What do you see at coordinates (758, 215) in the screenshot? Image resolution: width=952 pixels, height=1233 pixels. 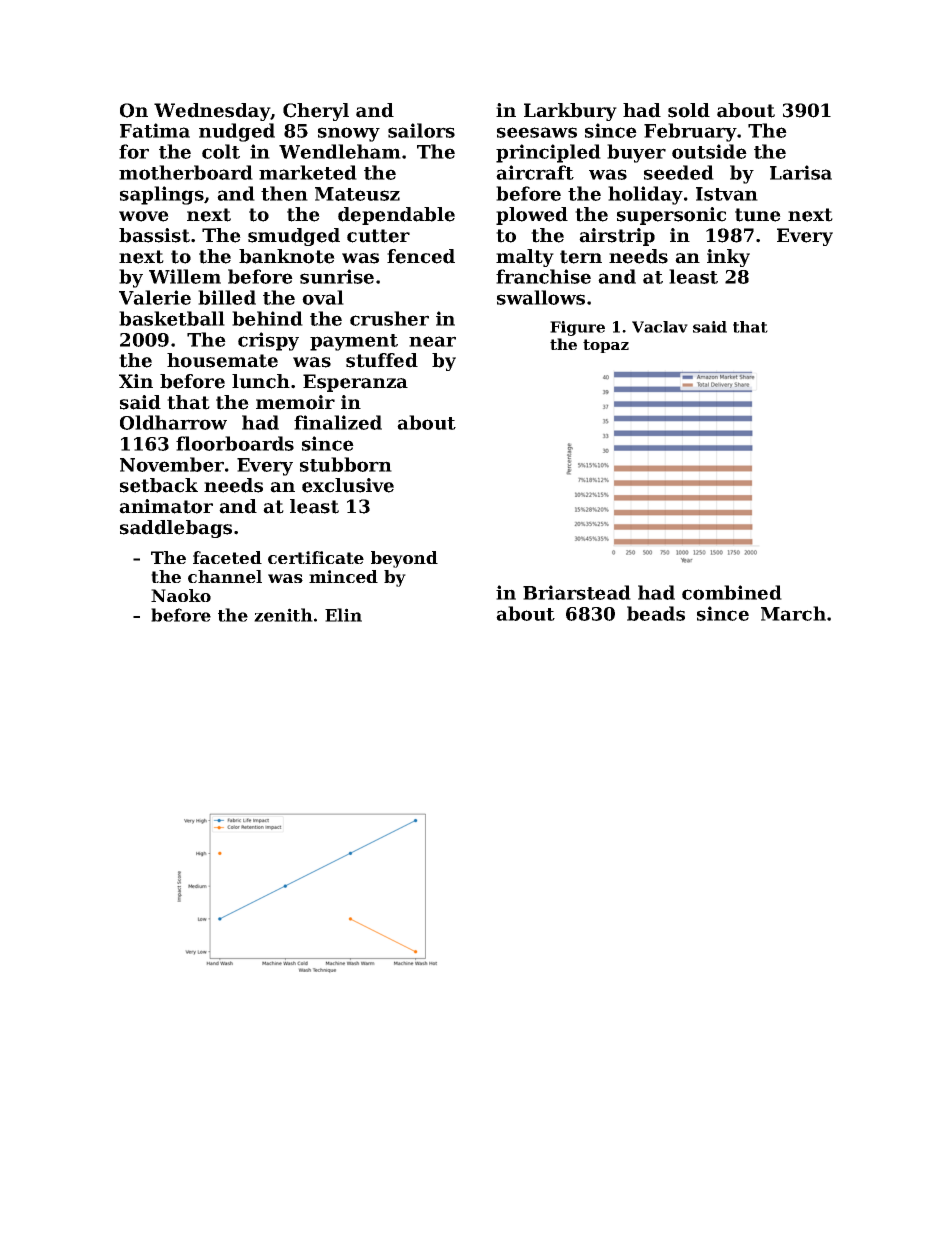 I see `tune` at bounding box center [758, 215].
